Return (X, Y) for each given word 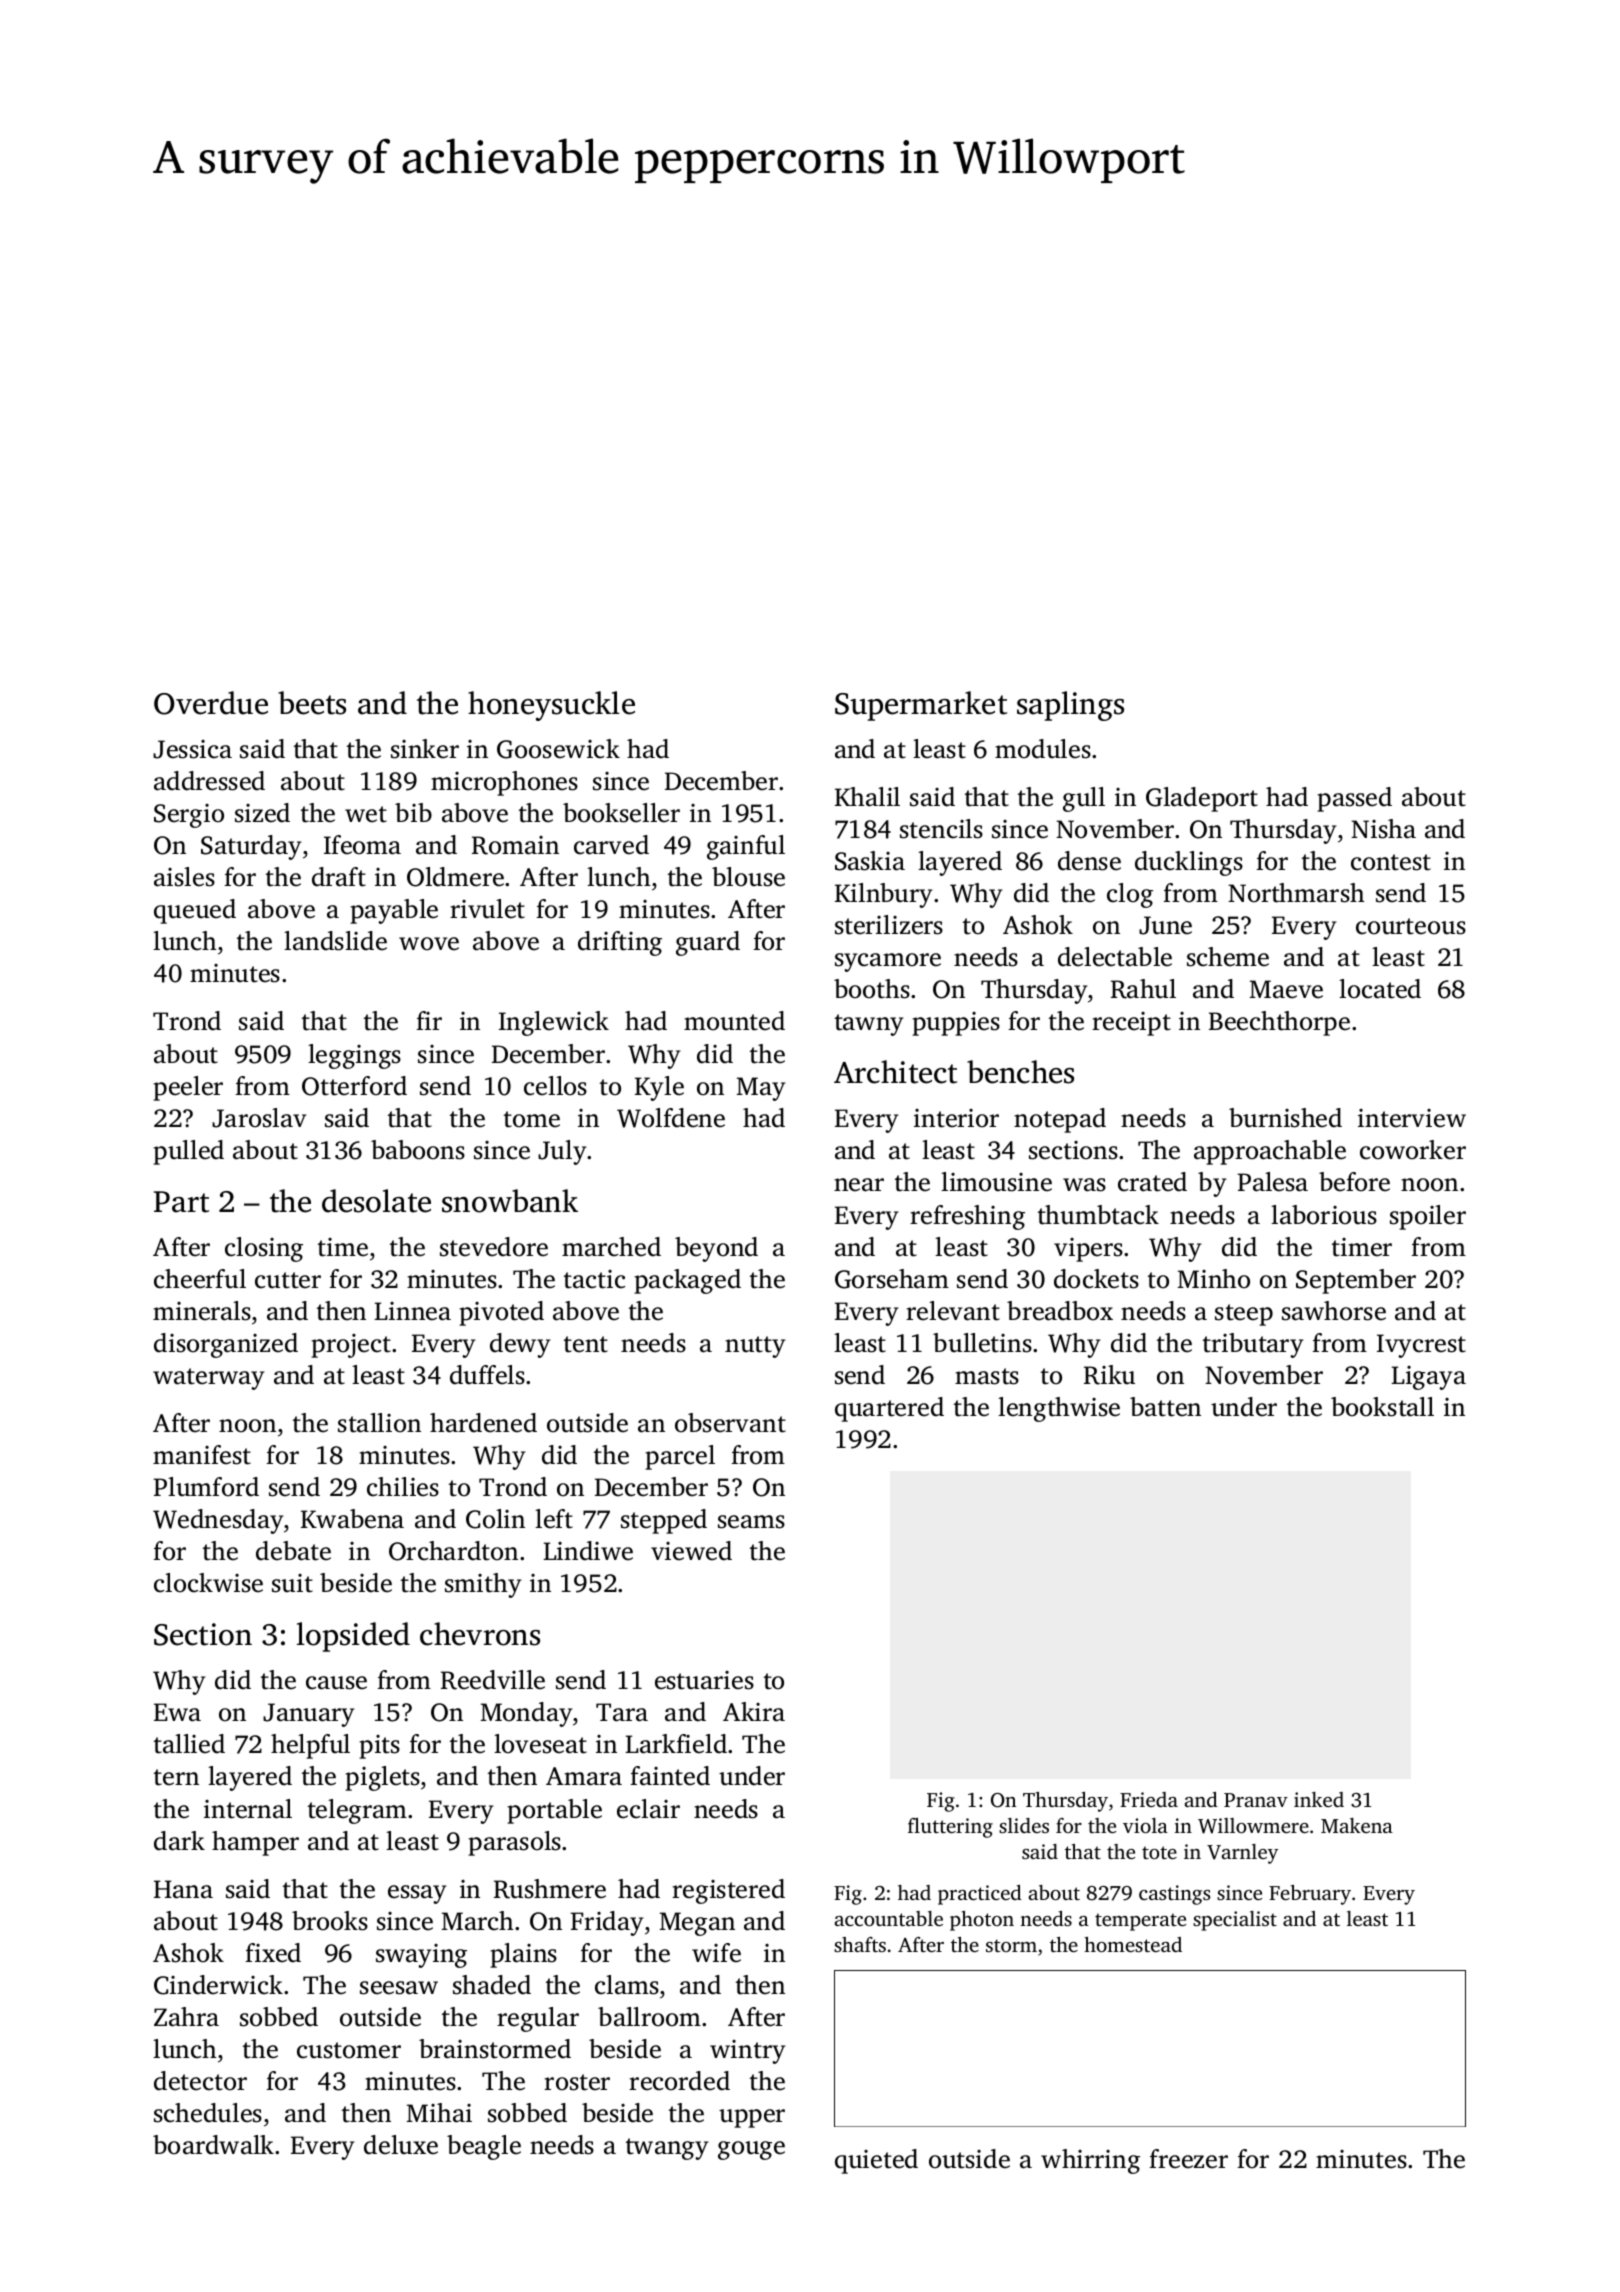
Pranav (1256, 1800)
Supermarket (921, 706)
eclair (648, 1809)
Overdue (211, 703)
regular (538, 2019)
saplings (1070, 706)
